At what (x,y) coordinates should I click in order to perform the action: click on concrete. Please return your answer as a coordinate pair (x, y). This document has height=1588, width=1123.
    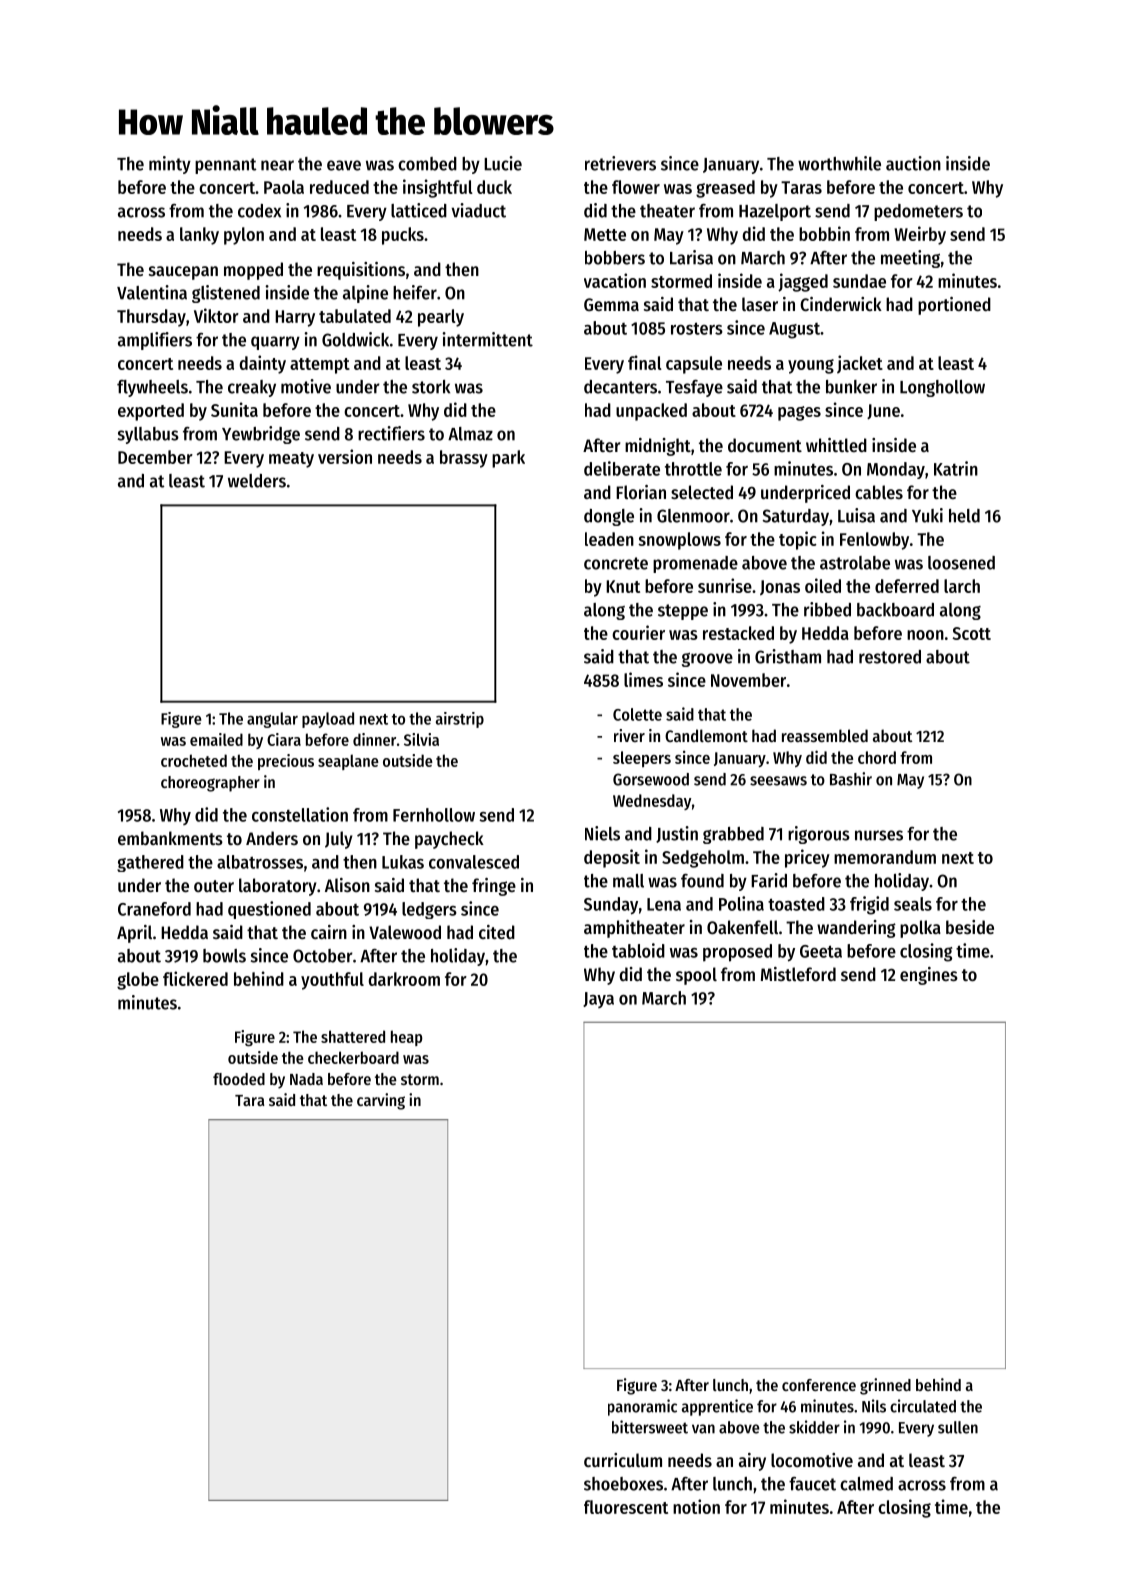
    Looking at the image, I should click on (616, 563).
